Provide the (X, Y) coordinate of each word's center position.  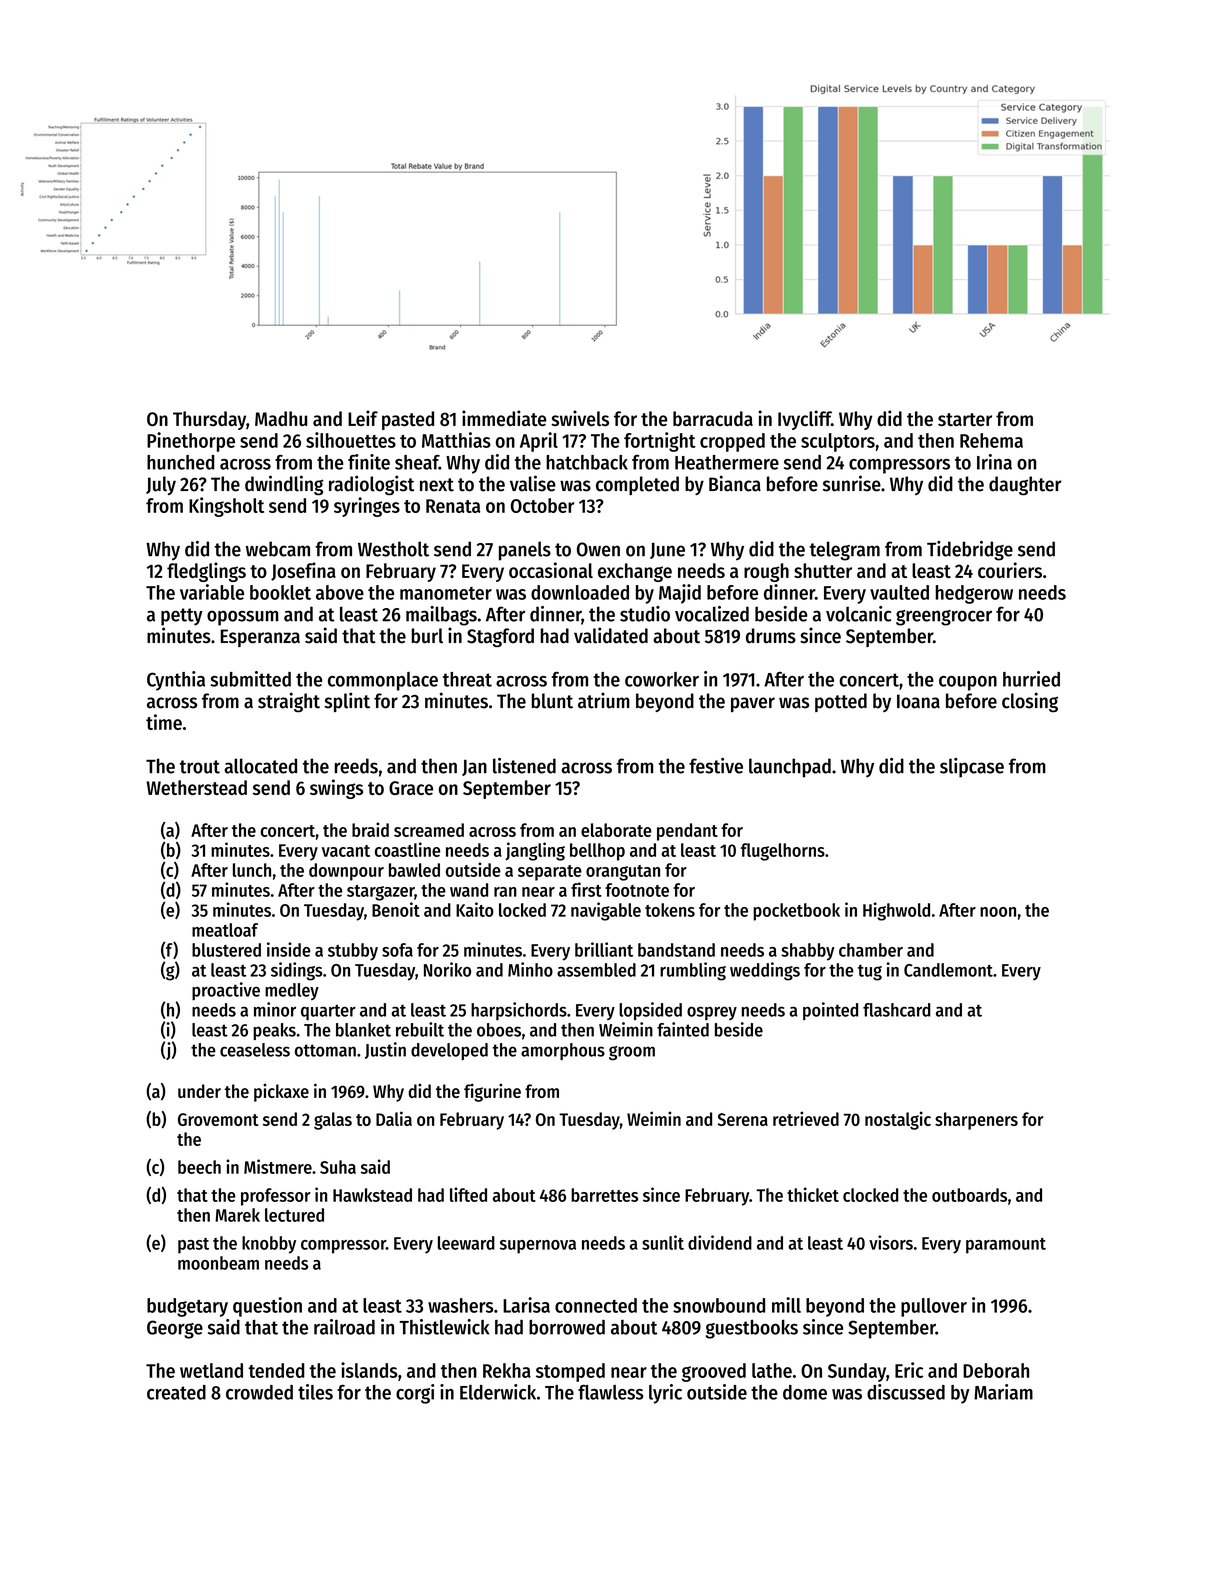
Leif (363, 418)
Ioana (918, 701)
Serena (743, 1119)
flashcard (897, 1010)
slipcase (972, 768)
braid (370, 829)
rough (766, 572)
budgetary (187, 1307)
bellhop (597, 852)
